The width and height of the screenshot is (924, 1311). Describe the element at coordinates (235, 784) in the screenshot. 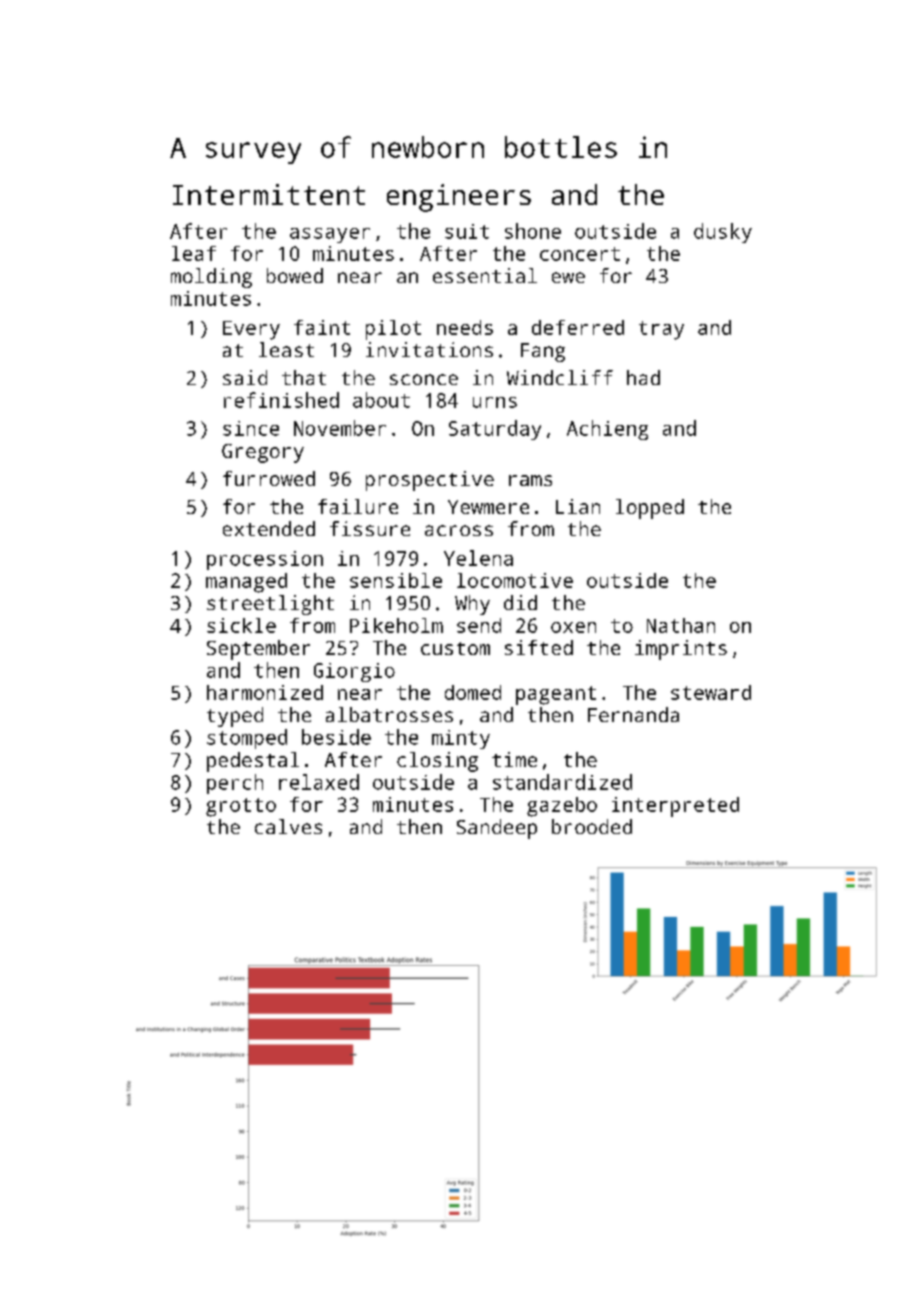

I see `perch` at that location.
